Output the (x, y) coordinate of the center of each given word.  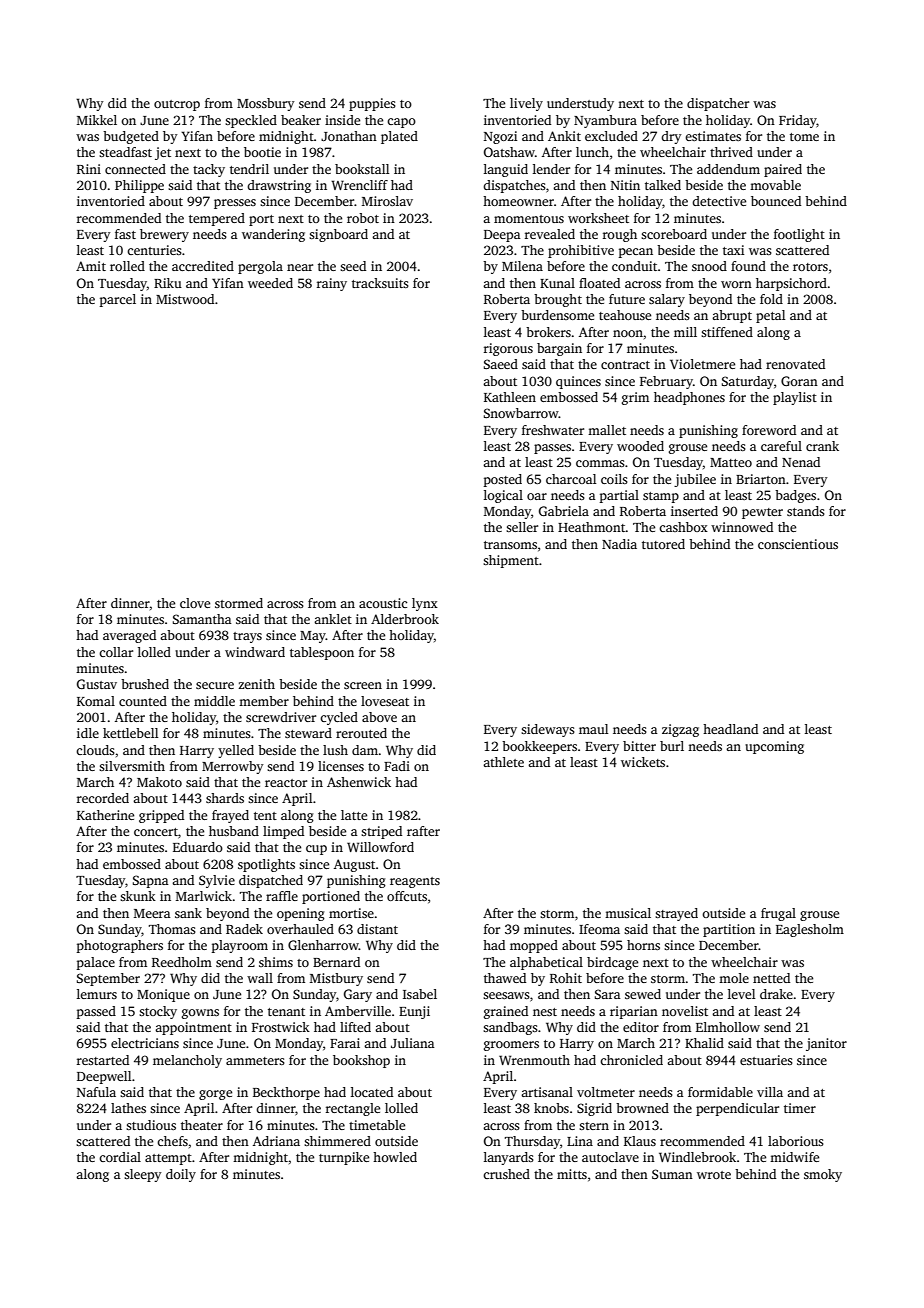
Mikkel (97, 120)
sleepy (143, 1175)
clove (195, 603)
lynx (425, 604)
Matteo (731, 462)
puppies (372, 104)
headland (730, 729)
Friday (798, 121)
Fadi (397, 766)
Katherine (105, 815)
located (372, 1092)
